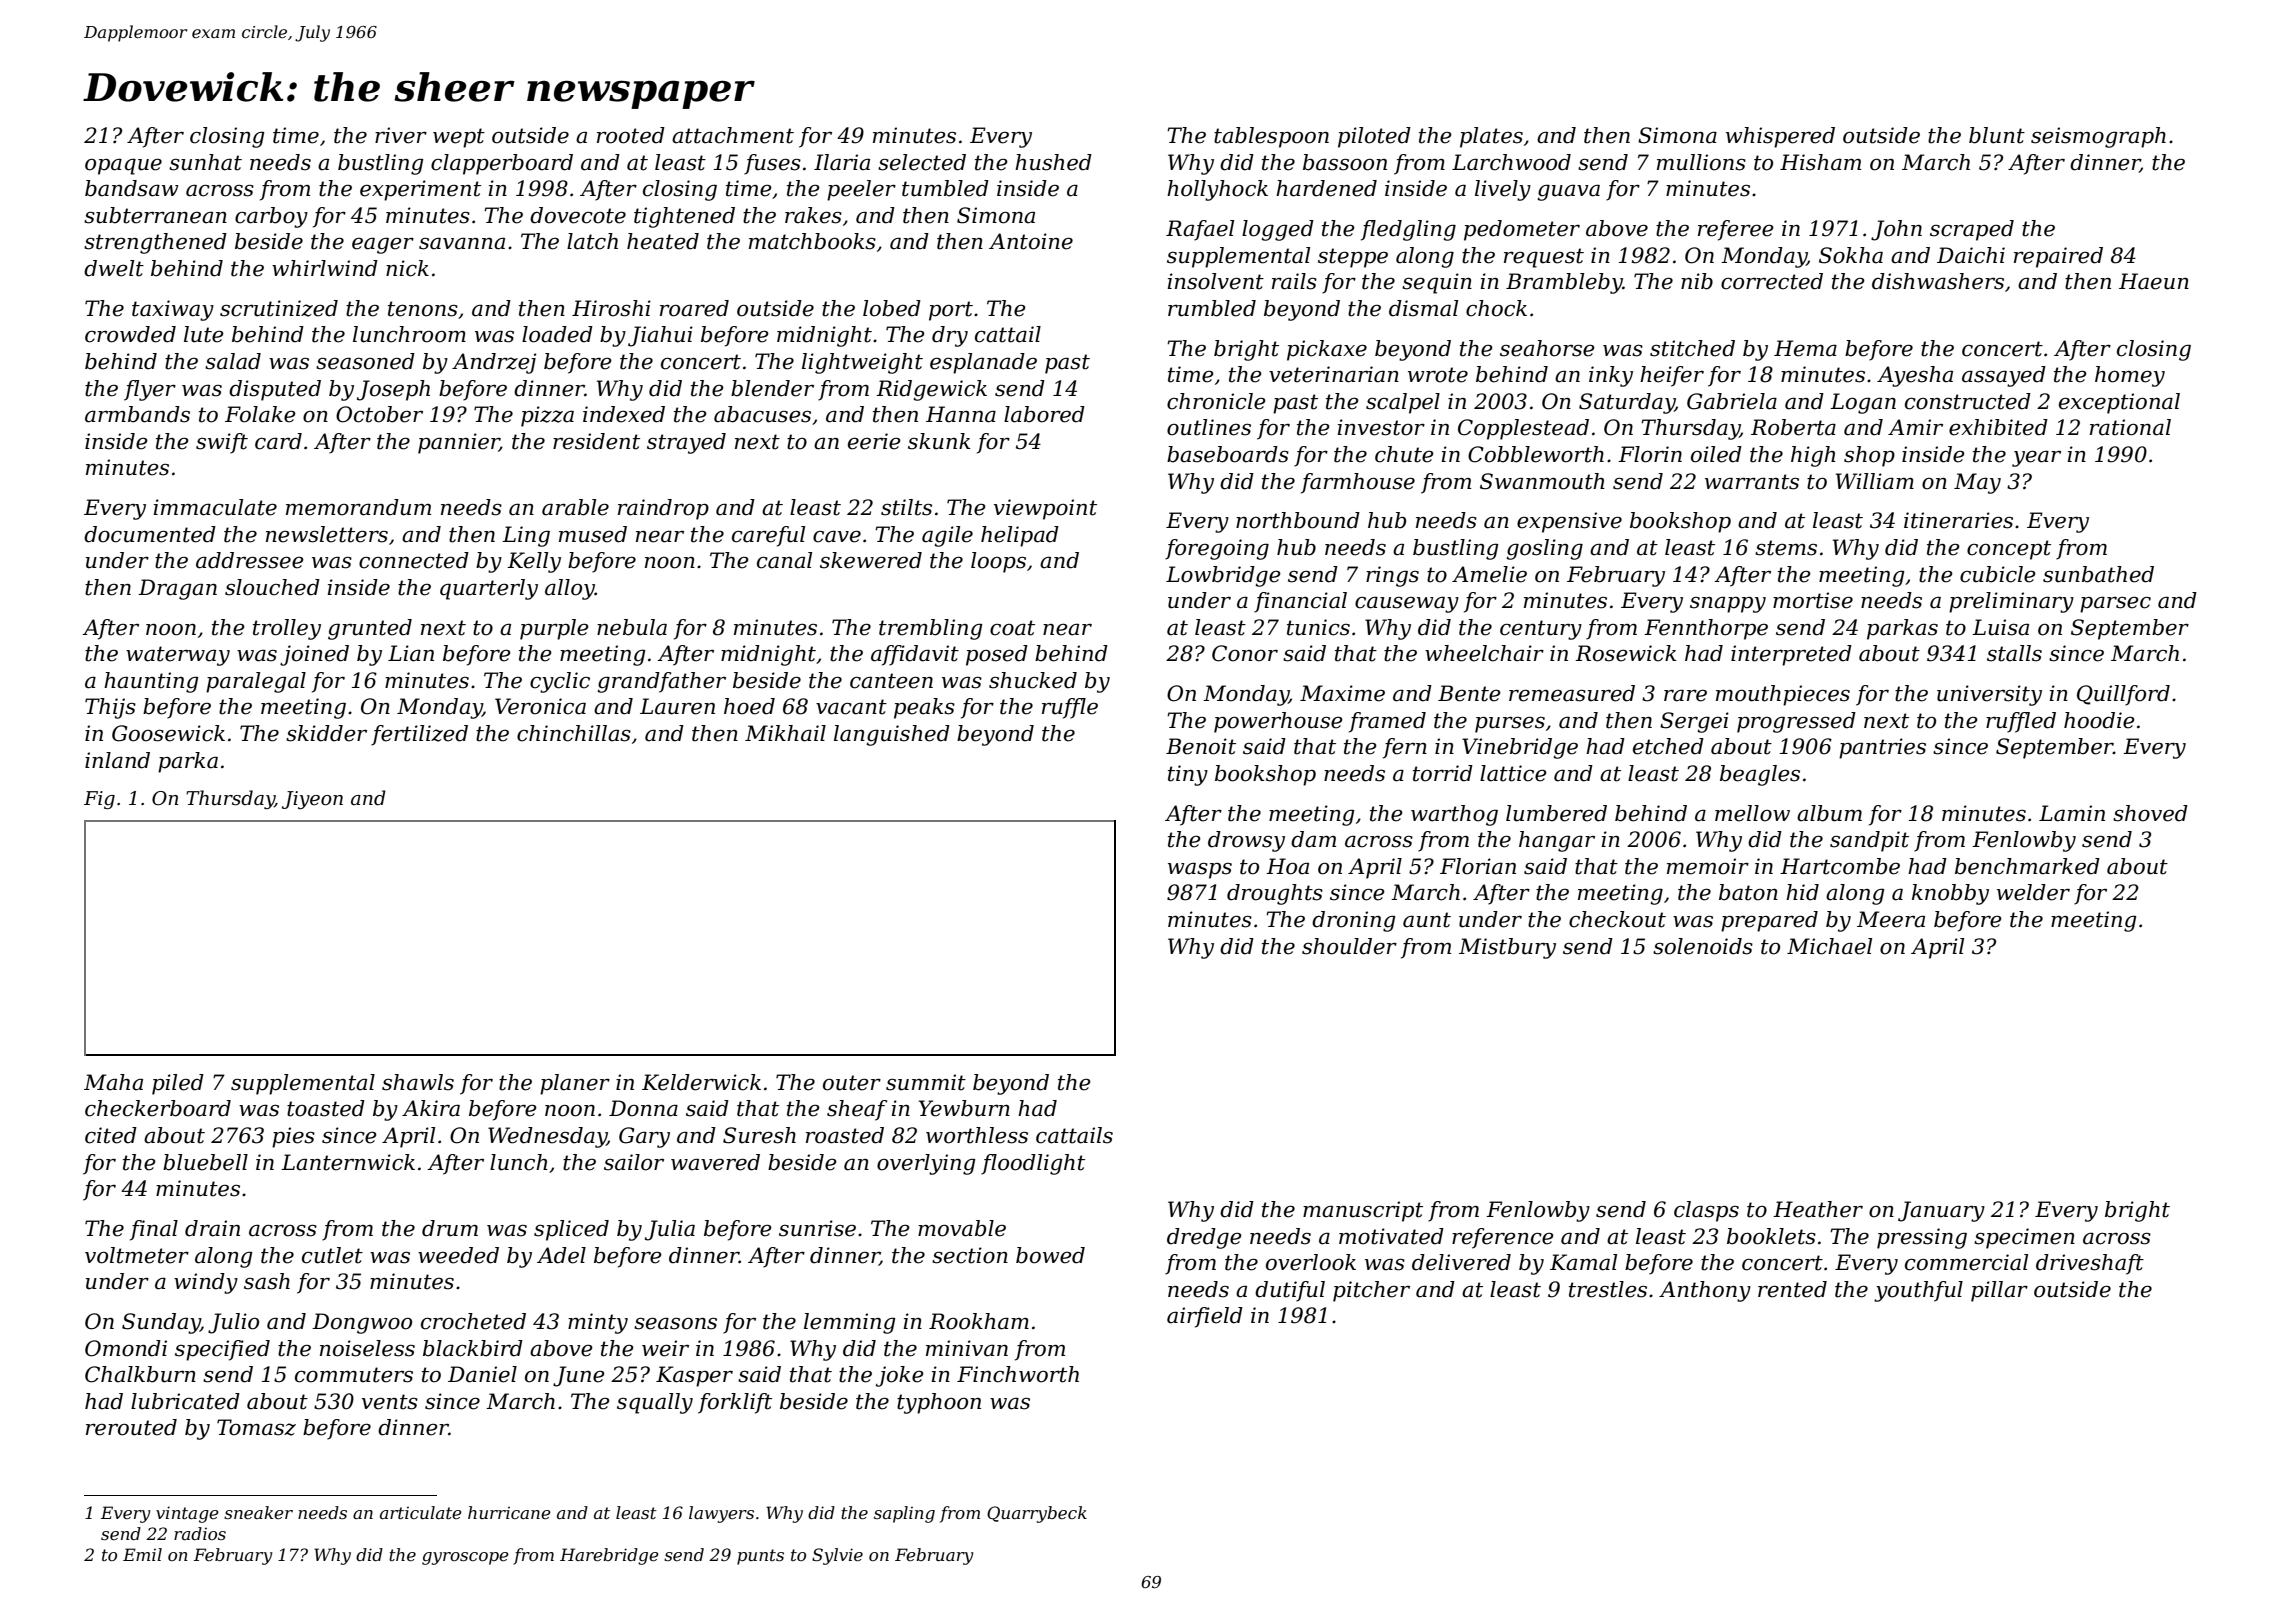  I want to click on homey, so click(2130, 376).
